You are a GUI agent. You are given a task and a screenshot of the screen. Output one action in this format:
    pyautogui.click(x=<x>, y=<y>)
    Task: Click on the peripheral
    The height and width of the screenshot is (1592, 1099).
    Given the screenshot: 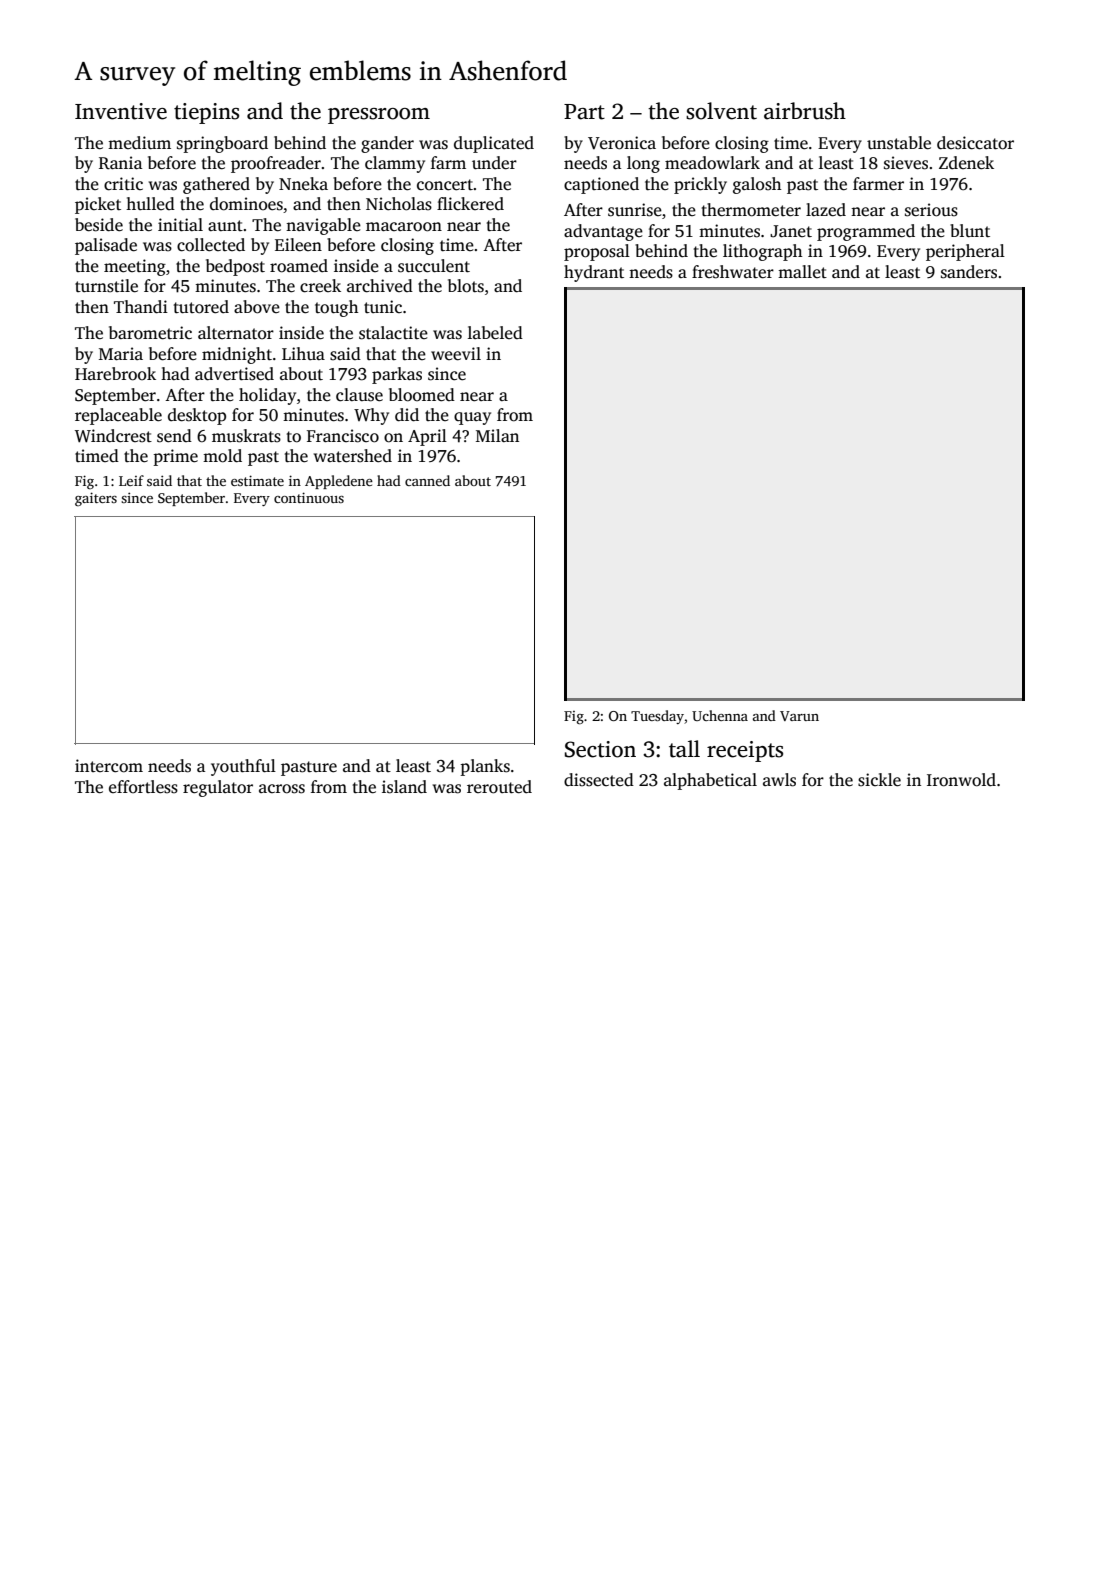 What is the action you would take?
    pyautogui.click(x=965, y=252)
